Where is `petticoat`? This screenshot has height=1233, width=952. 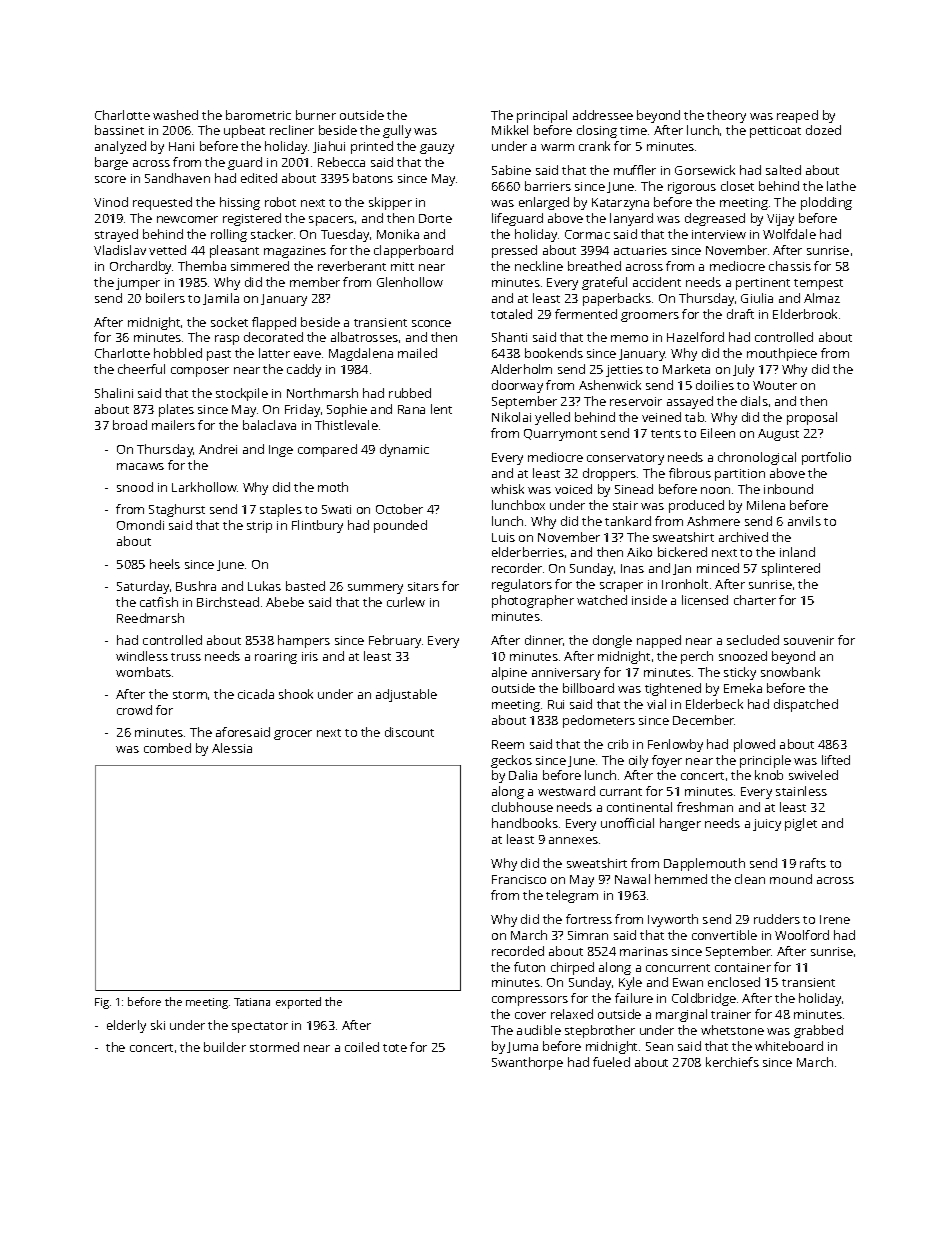 petticoat is located at coordinates (775, 132).
